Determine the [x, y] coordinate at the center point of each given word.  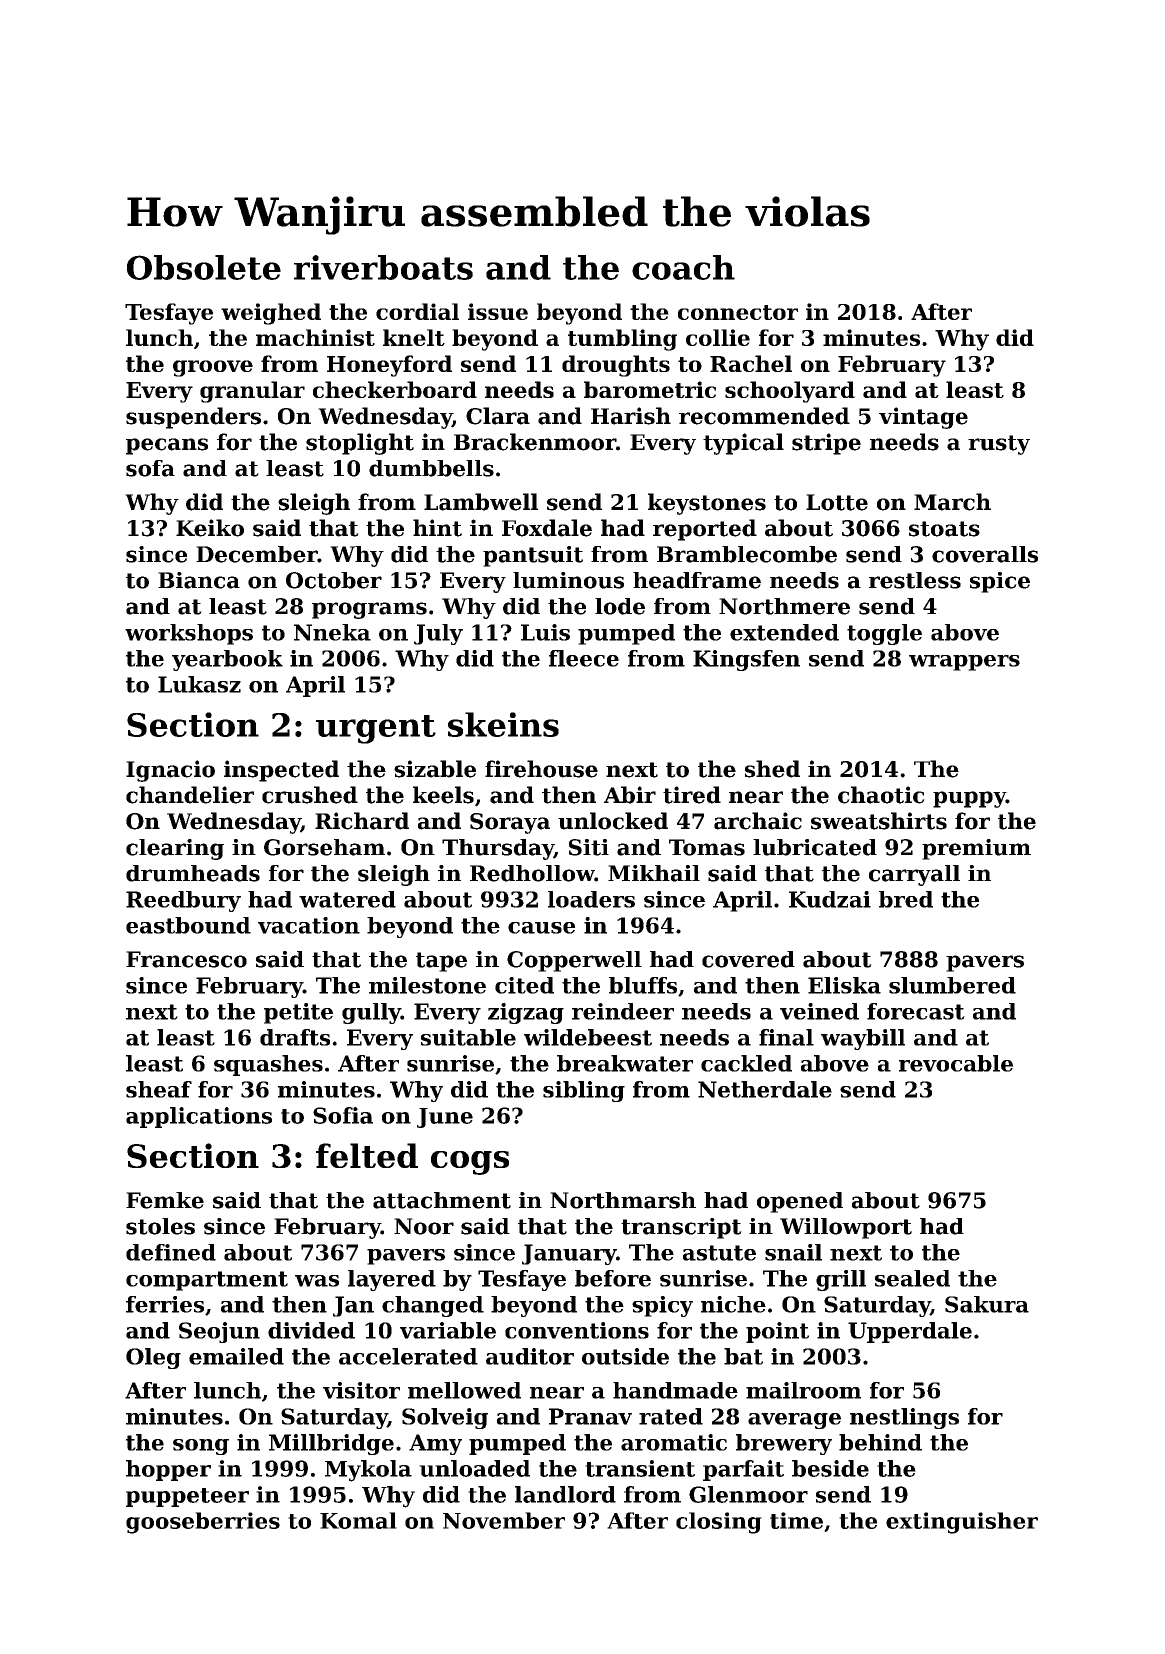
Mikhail [654, 873]
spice [1000, 582]
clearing [175, 849]
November [504, 1520]
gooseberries [203, 1523]
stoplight [360, 444]
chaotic [881, 795]
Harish [631, 416]
